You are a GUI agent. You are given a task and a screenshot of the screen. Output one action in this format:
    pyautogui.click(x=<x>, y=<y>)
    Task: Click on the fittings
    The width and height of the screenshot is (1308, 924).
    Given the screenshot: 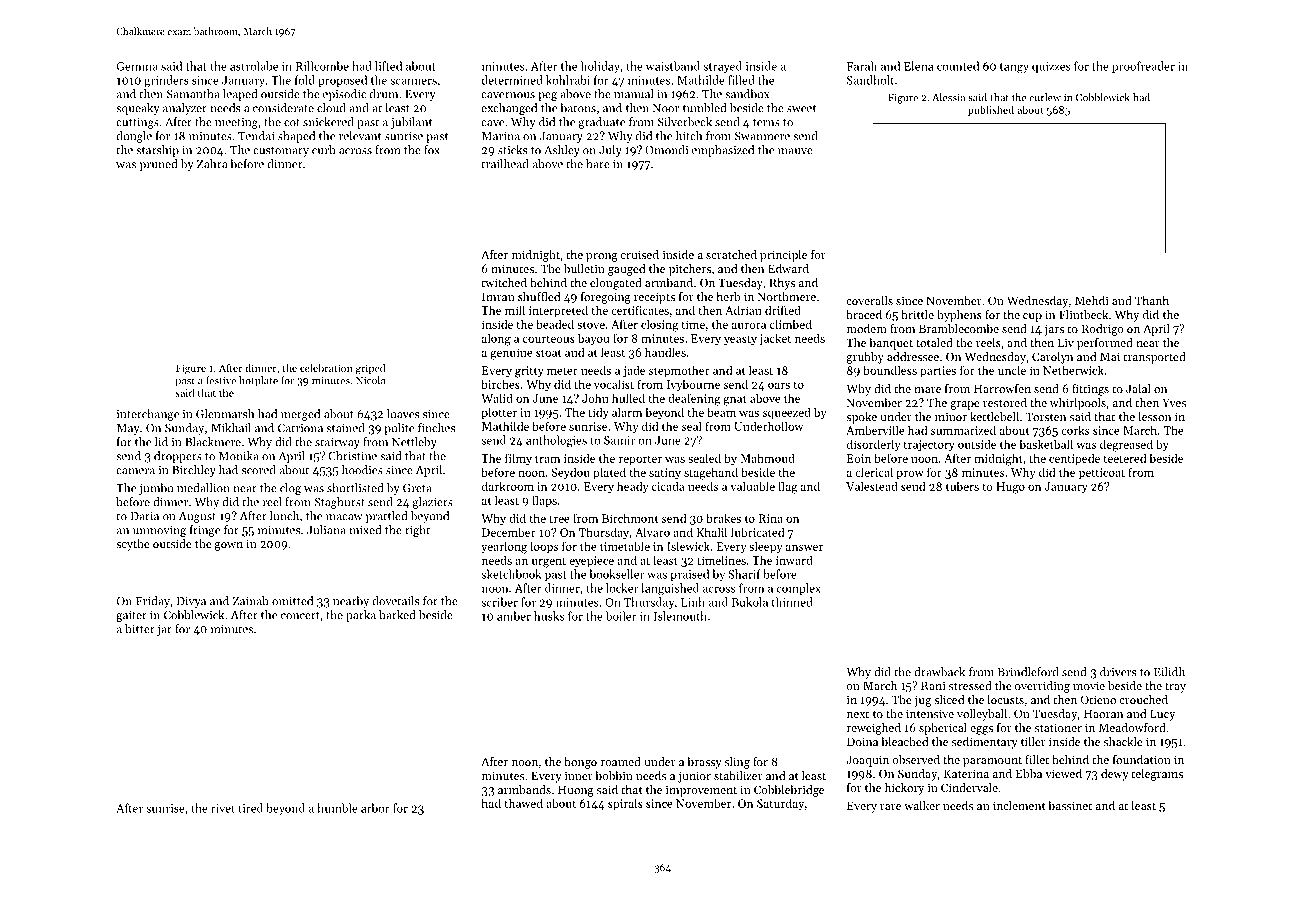 What is the action you would take?
    pyautogui.click(x=1090, y=390)
